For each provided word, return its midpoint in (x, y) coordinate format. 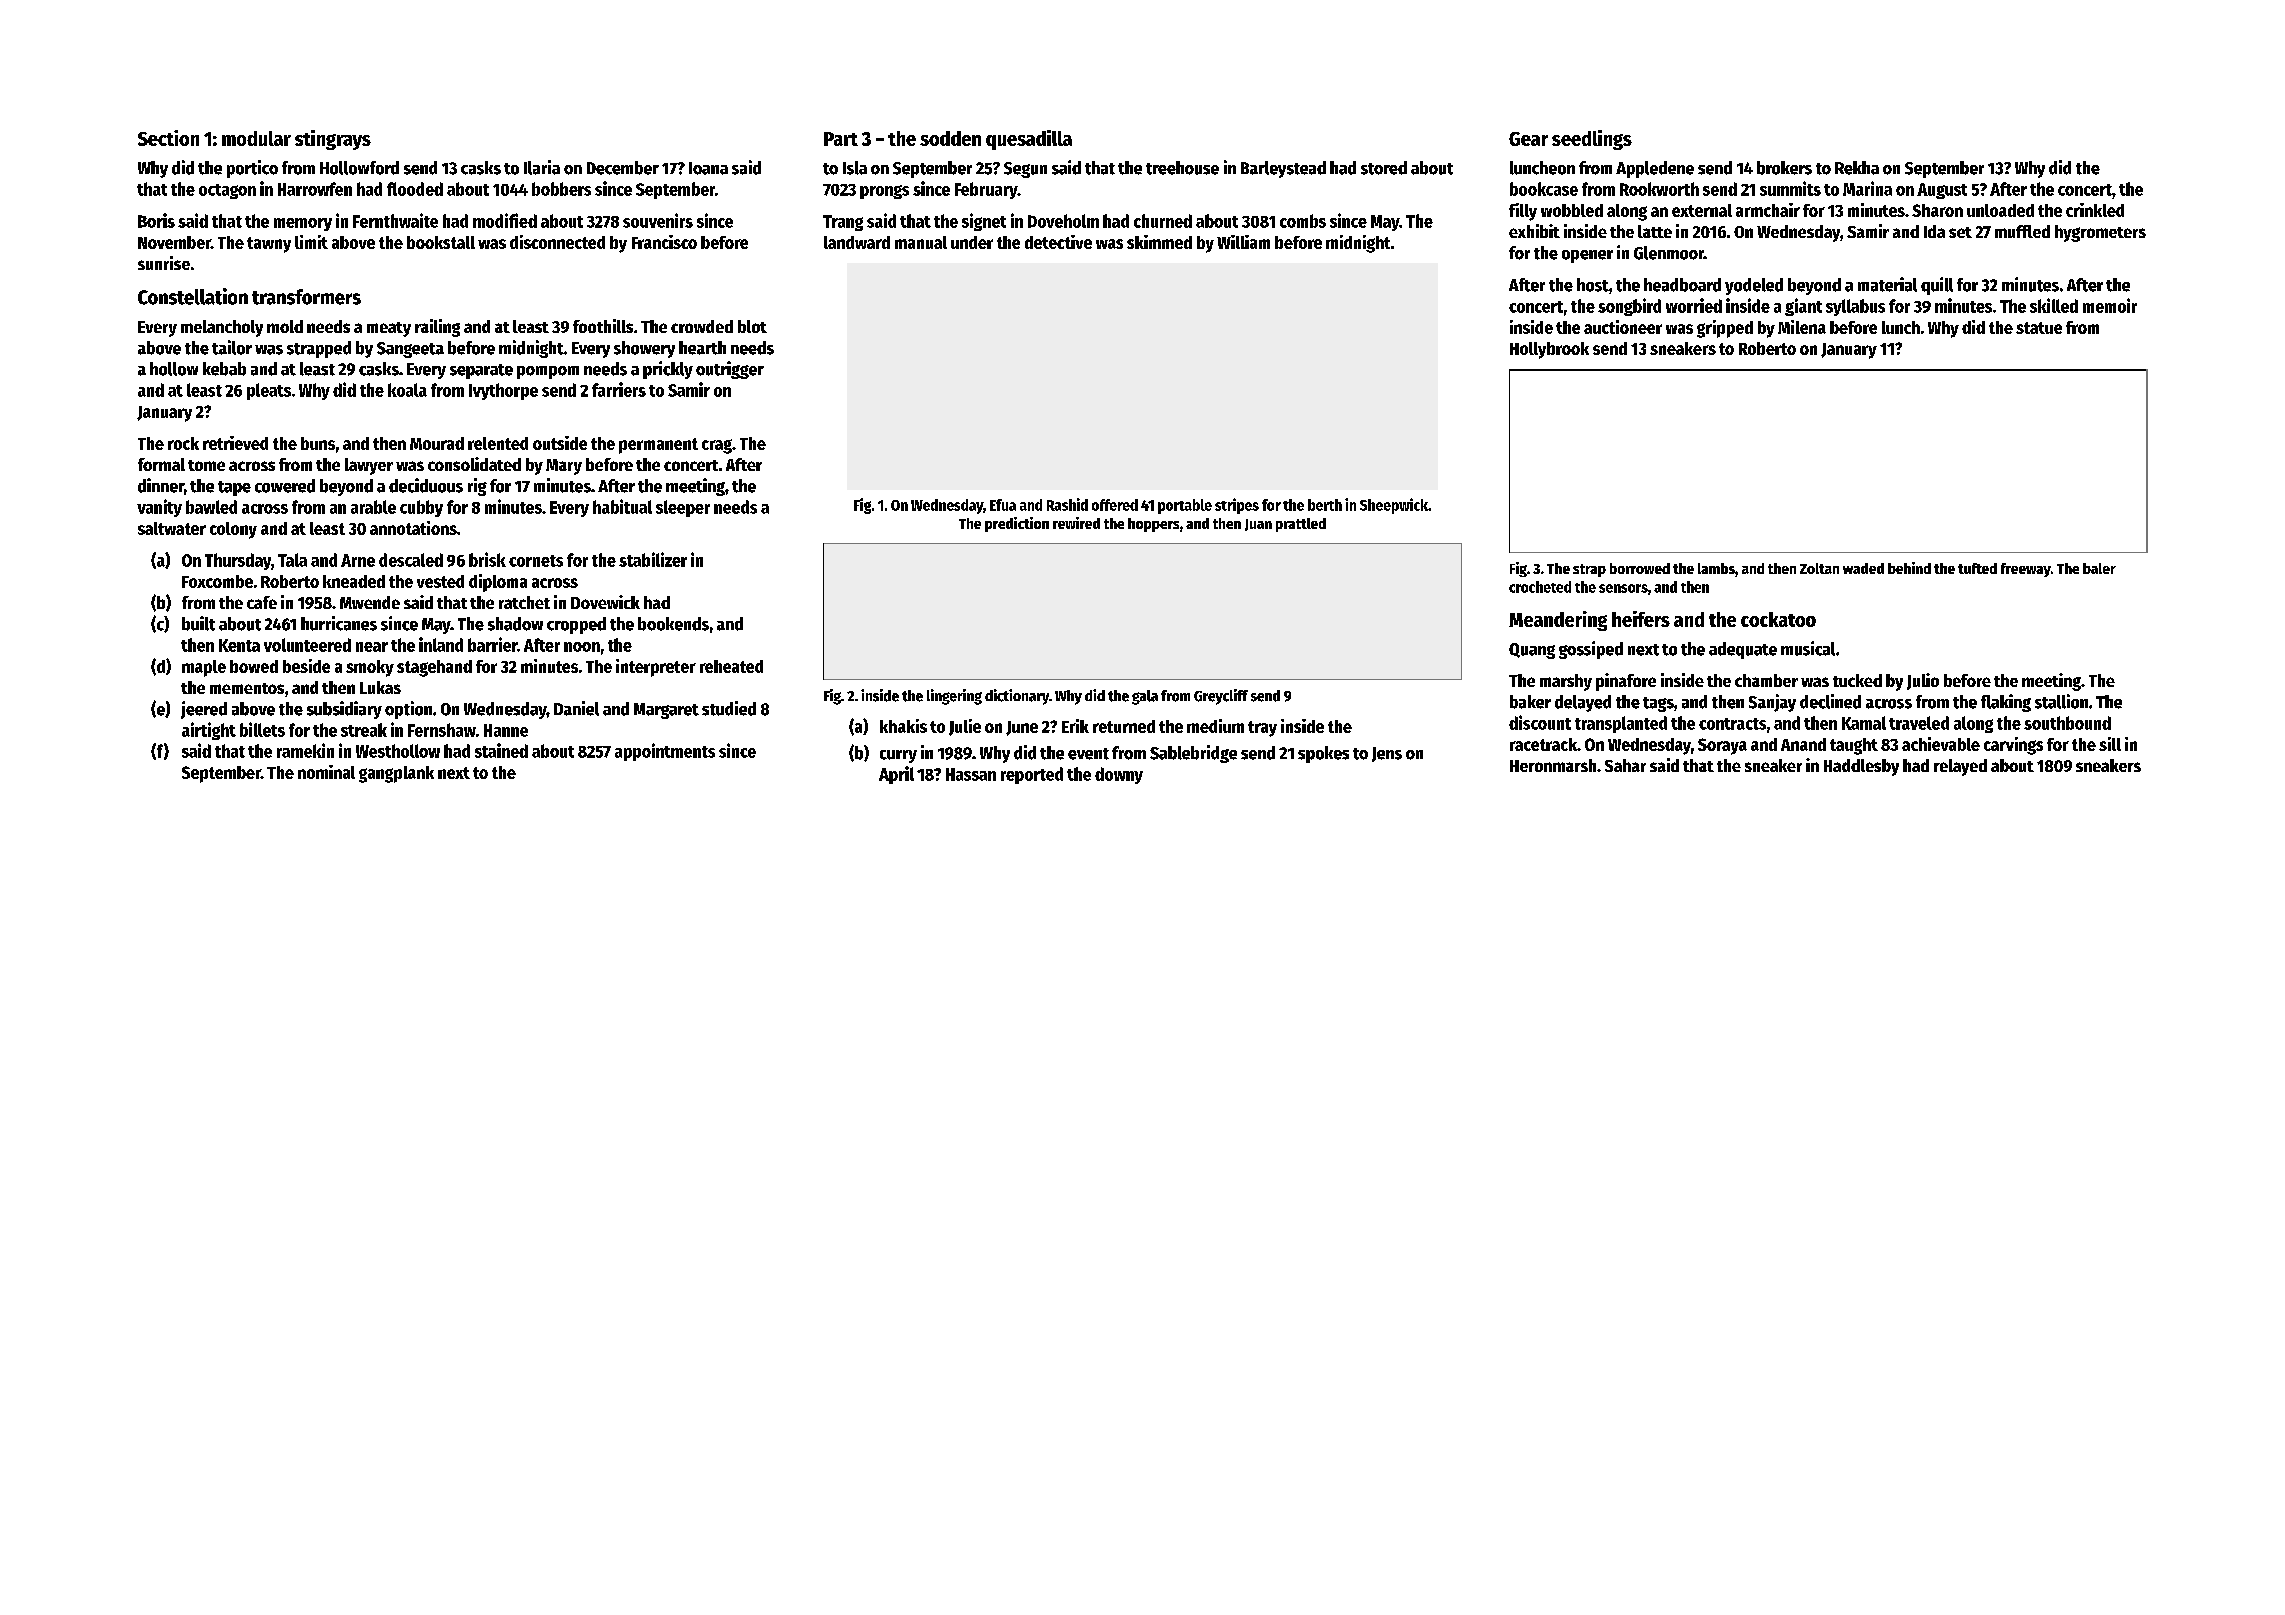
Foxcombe (217, 581)
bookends (673, 624)
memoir (2110, 305)
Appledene (1655, 169)
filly (1523, 212)
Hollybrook (1549, 350)
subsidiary (344, 710)
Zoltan (1819, 568)
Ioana (708, 168)
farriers (619, 389)
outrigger (730, 370)
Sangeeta (410, 350)
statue (2039, 328)
